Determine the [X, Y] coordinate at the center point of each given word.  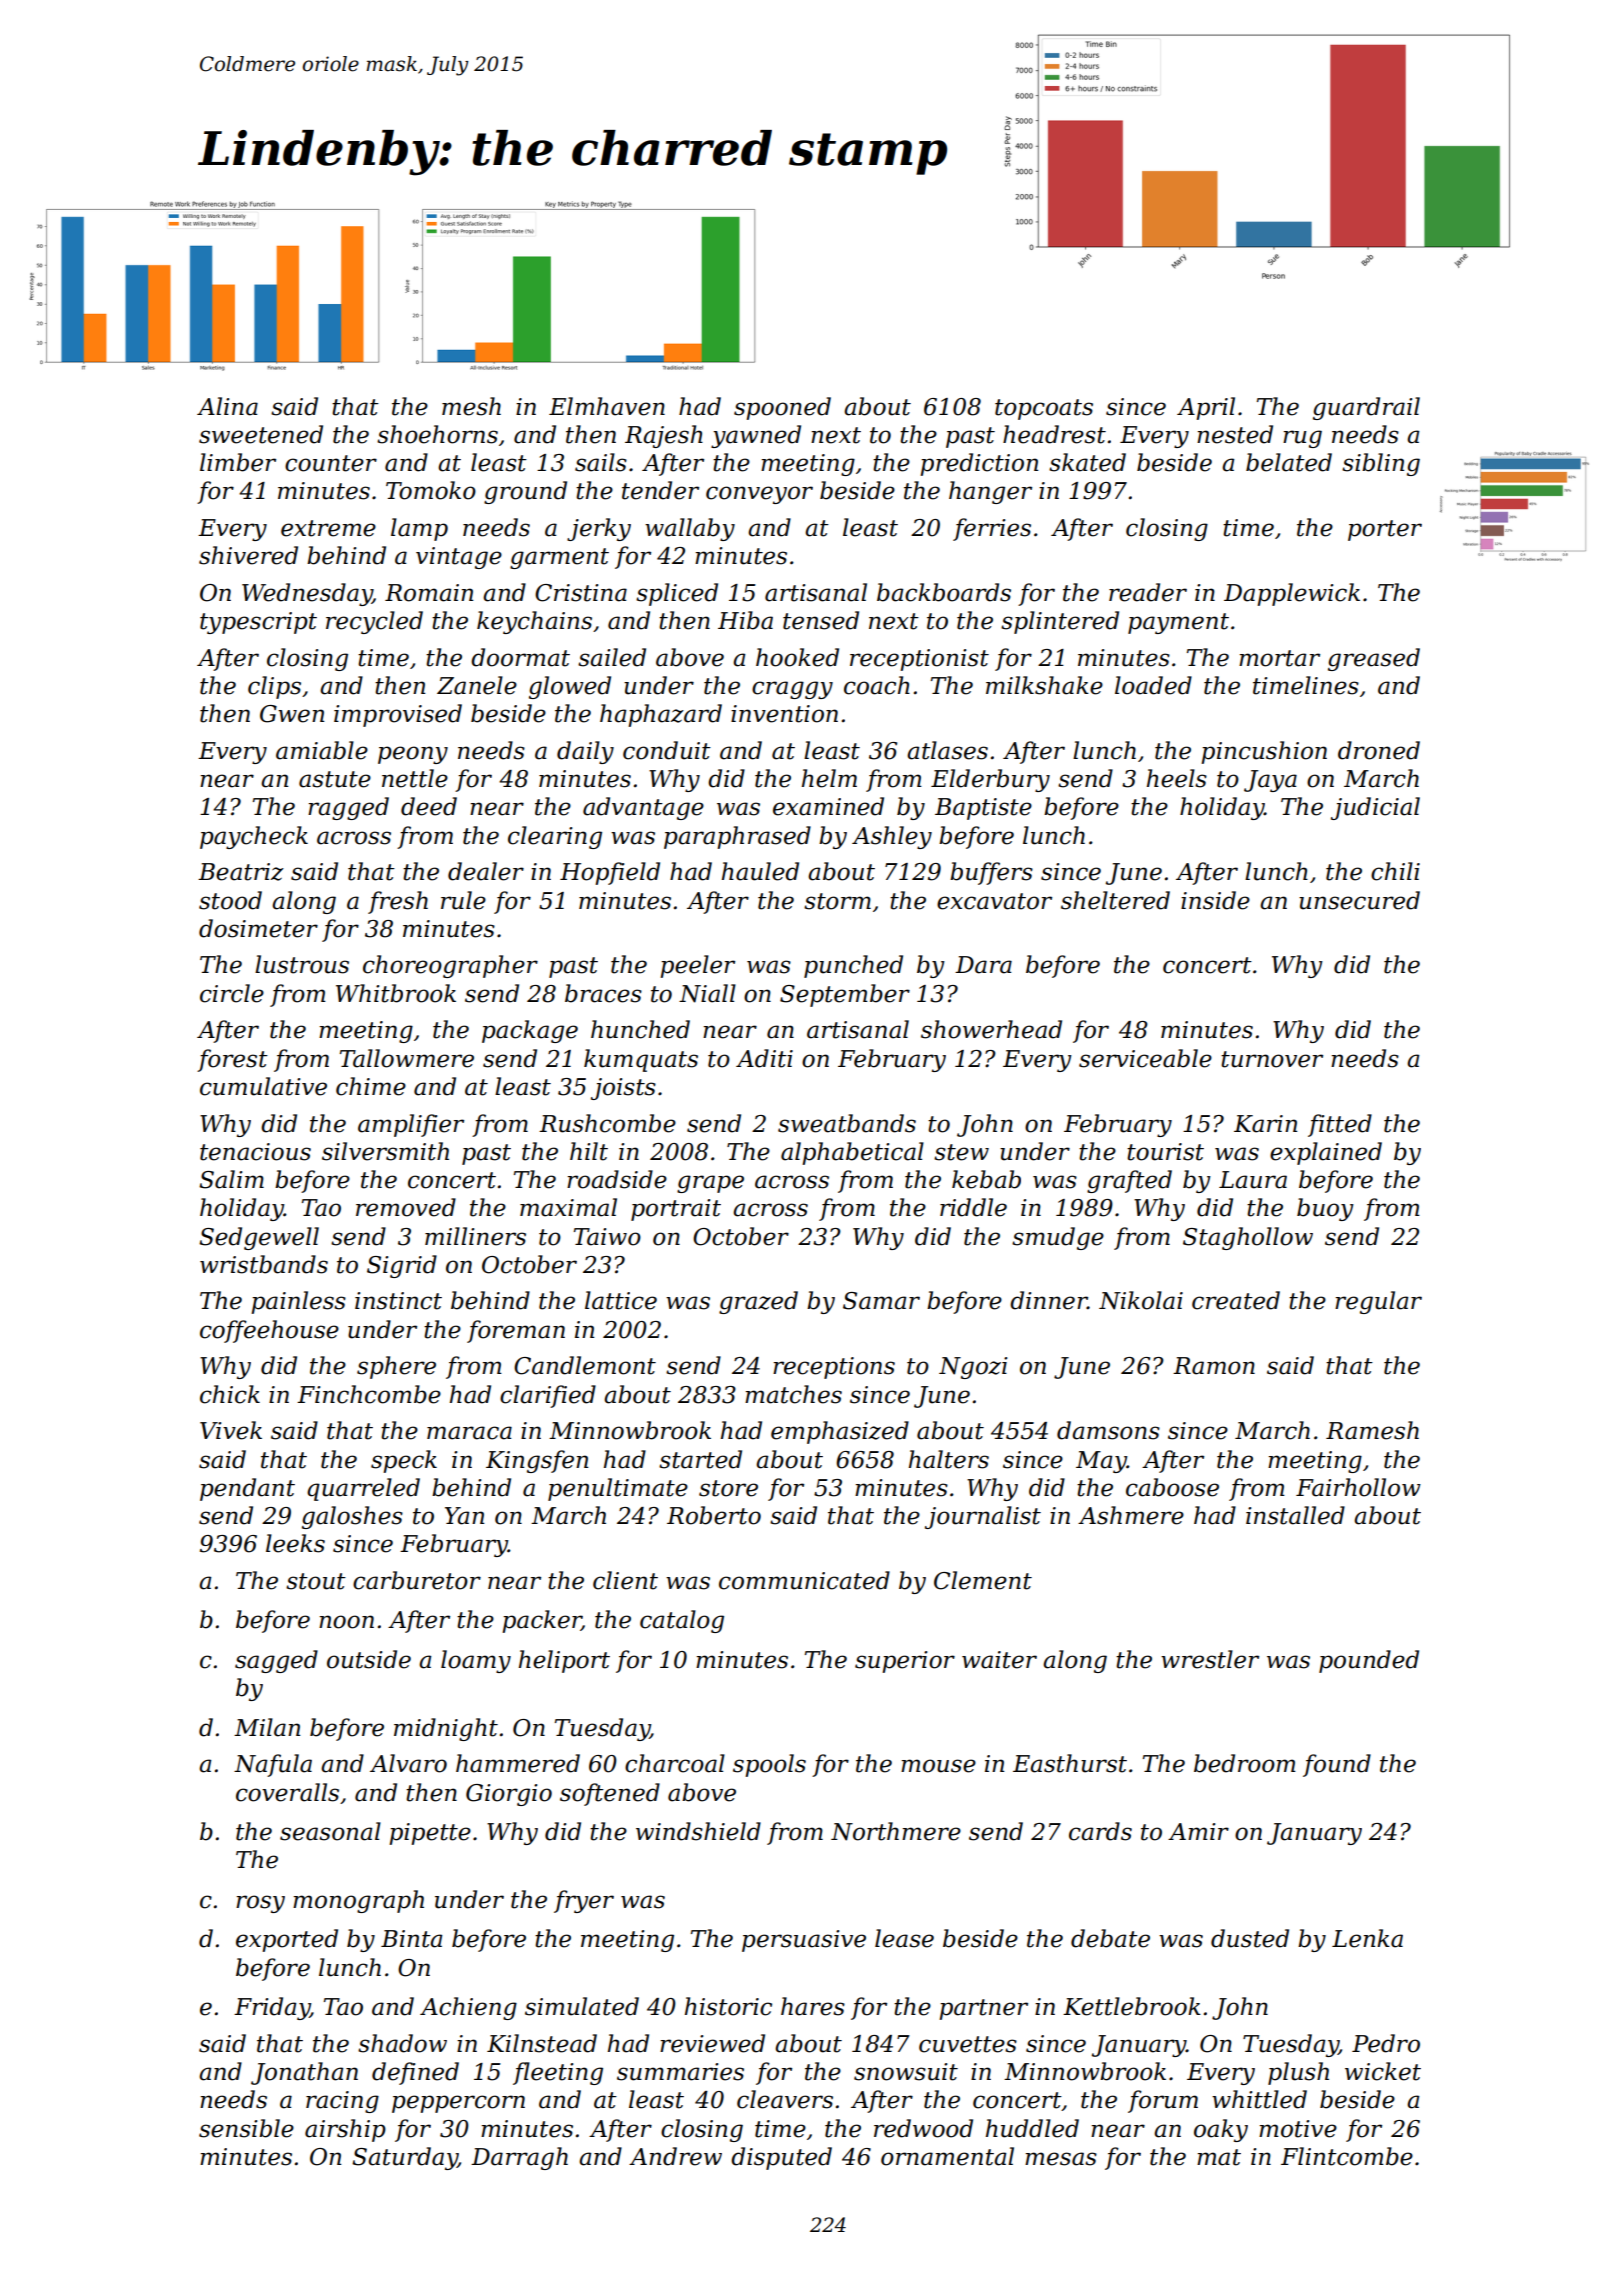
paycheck [254, 837]
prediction [979, 464]
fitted [1340, 1125]
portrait [676, 1210]
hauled [760, 871]
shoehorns [437, 434]
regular [1378, 1302]
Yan [464, 1516]
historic [728, 2006]
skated [1087, 462]
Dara [983, 965]
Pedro [1386, 2043]
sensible [246, 2128]
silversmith [385, 1151]
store [728, 1488]
